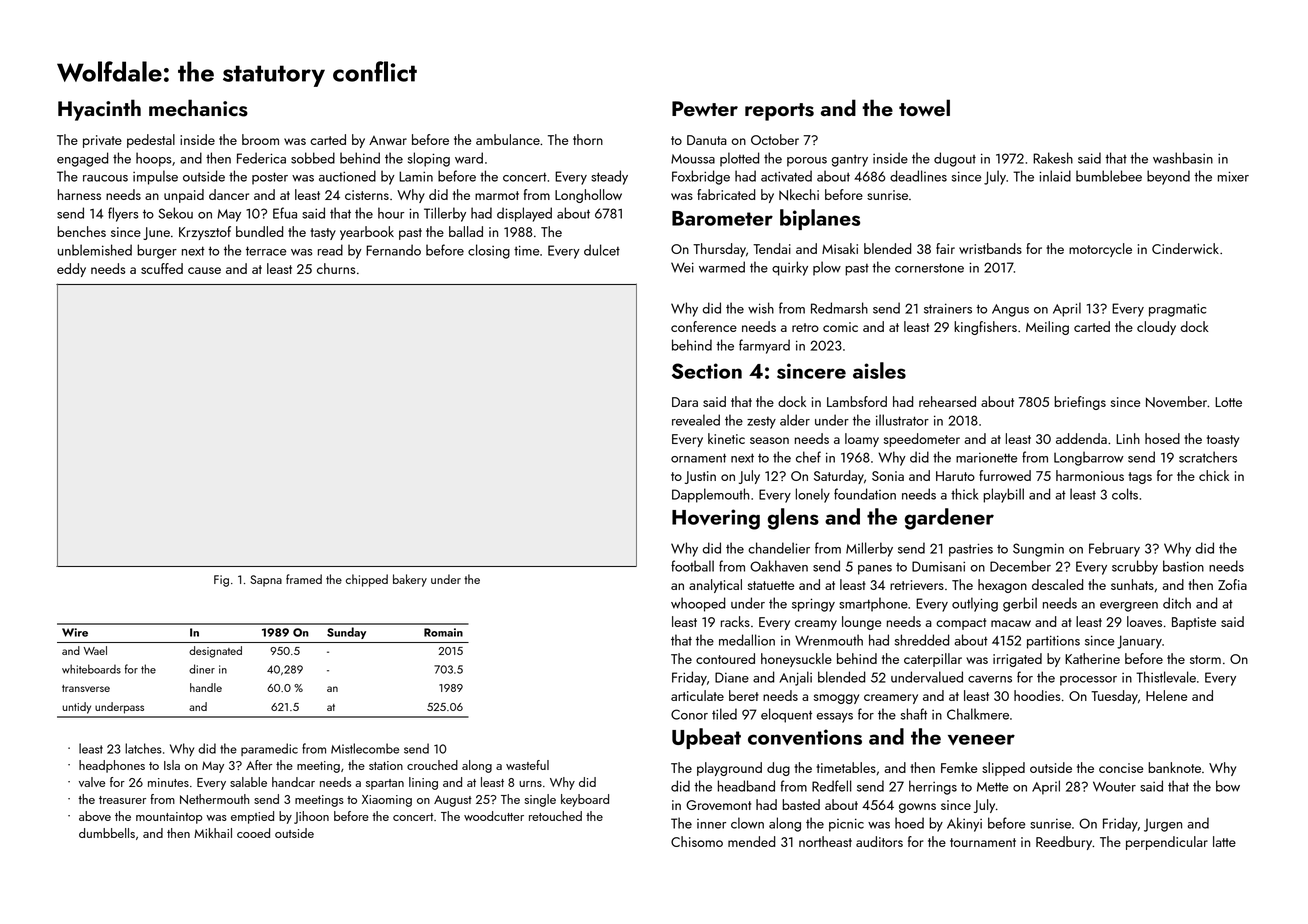 The image size is (1308, 924). I want to click on Hyacinth, so click(99, 110).
